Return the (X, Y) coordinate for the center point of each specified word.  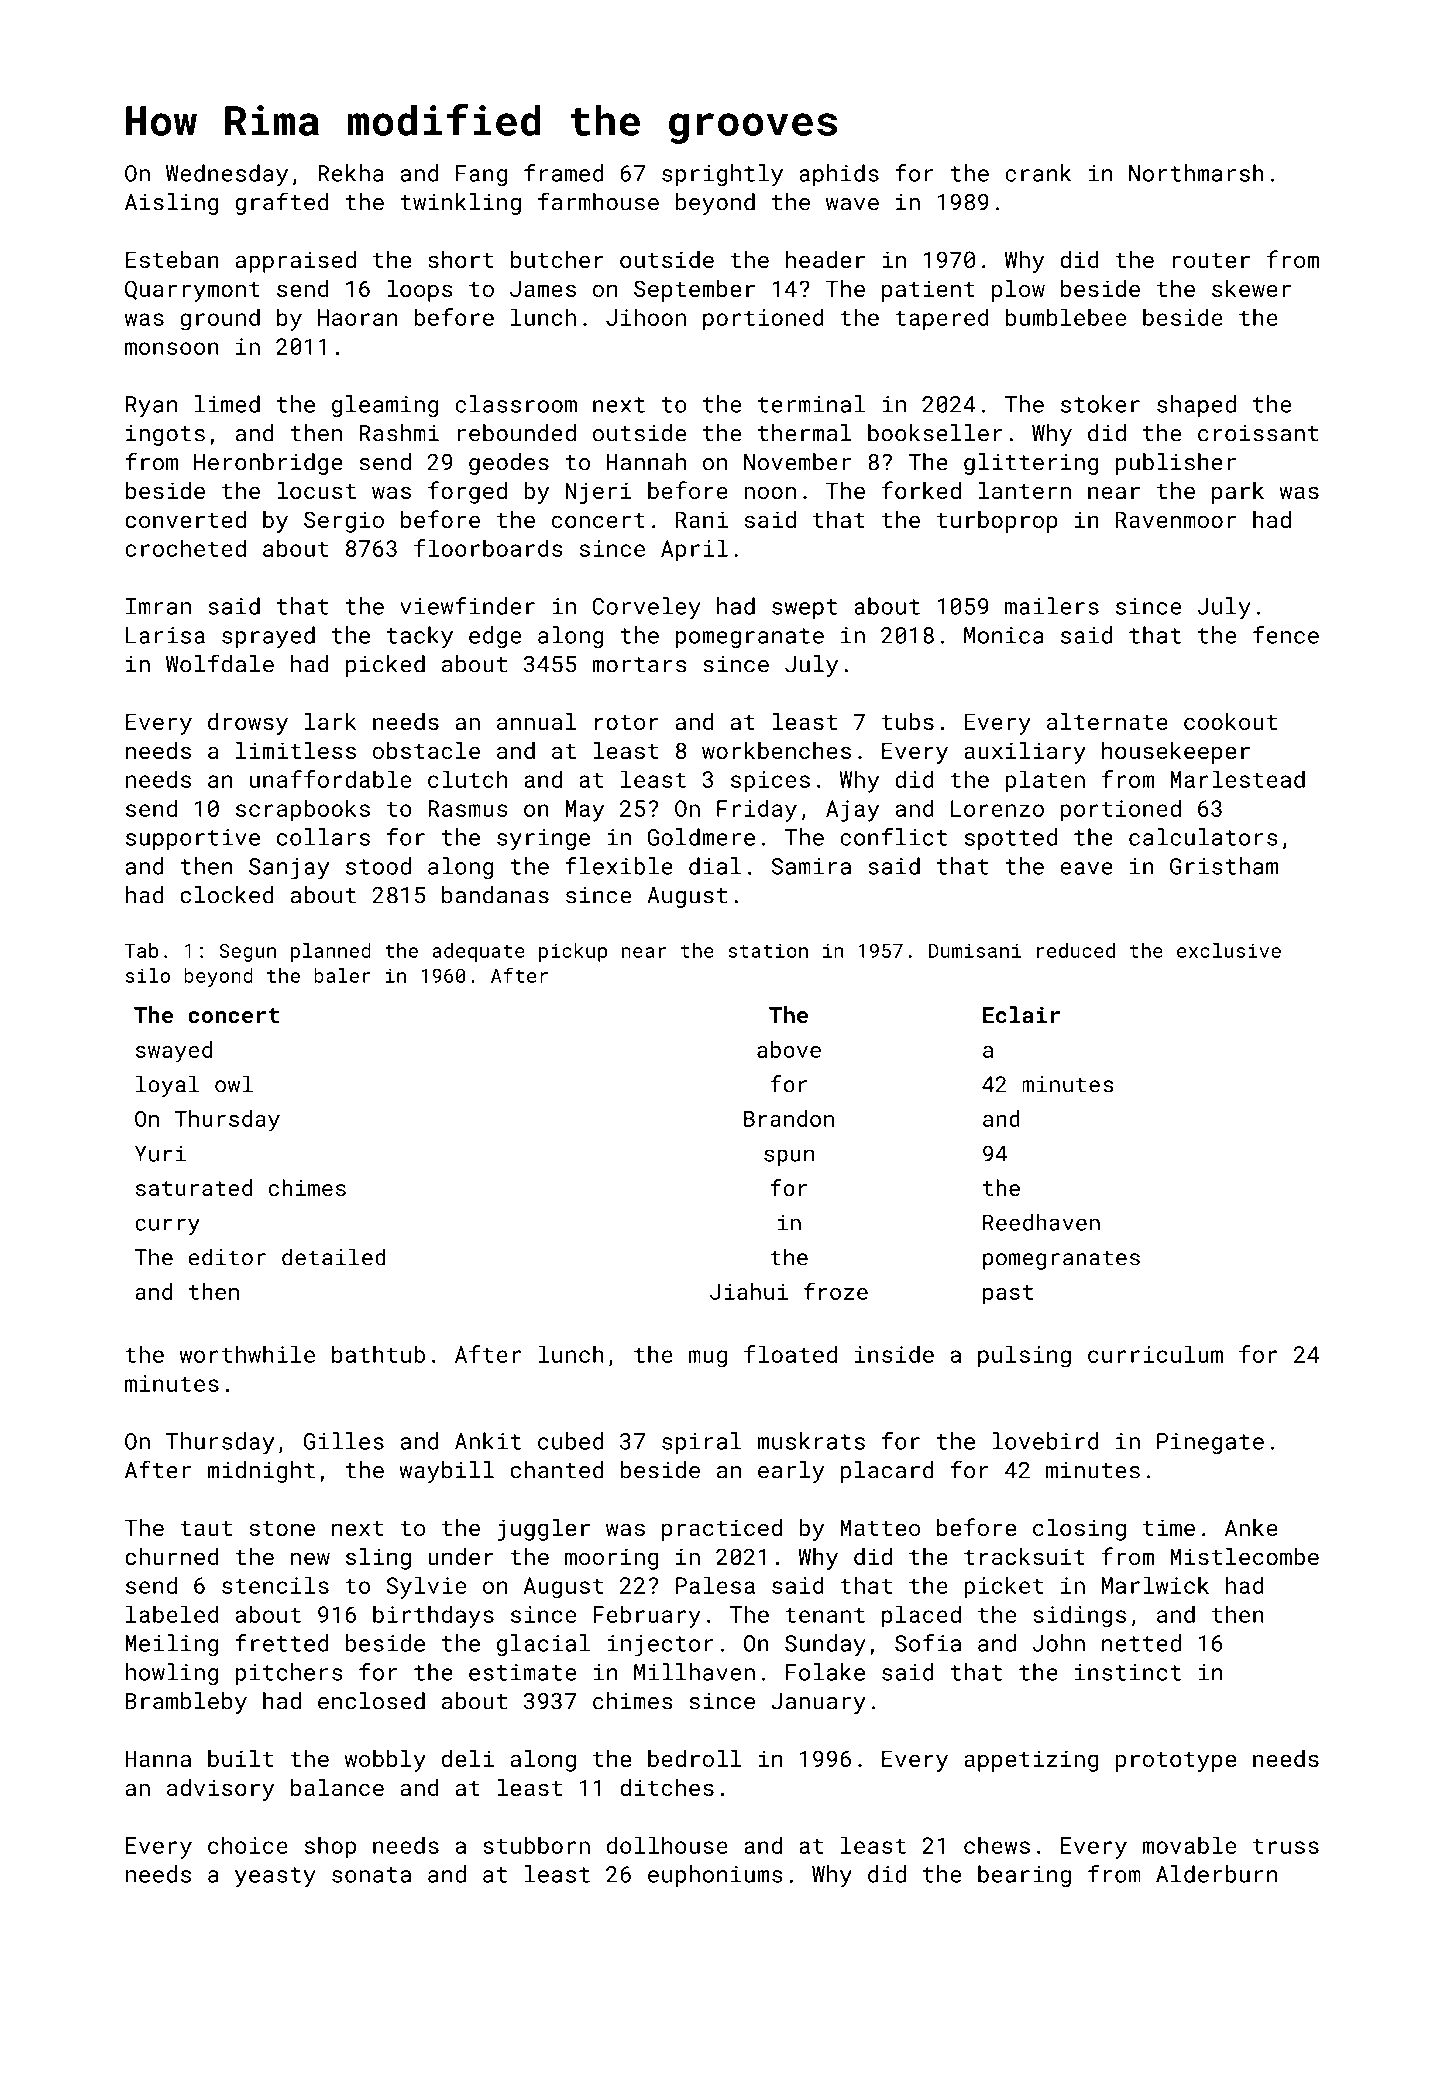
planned (331, 952)
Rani (702, 519)
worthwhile (247, 1354)
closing (1079, 1530)
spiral (702, 1443)
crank (1038, 173)
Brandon (789, 1118)
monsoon (172, 348)
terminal (811, 404)
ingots (165, 435)
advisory (220, 1790)
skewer (1251, 288)
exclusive (1229, 950)
